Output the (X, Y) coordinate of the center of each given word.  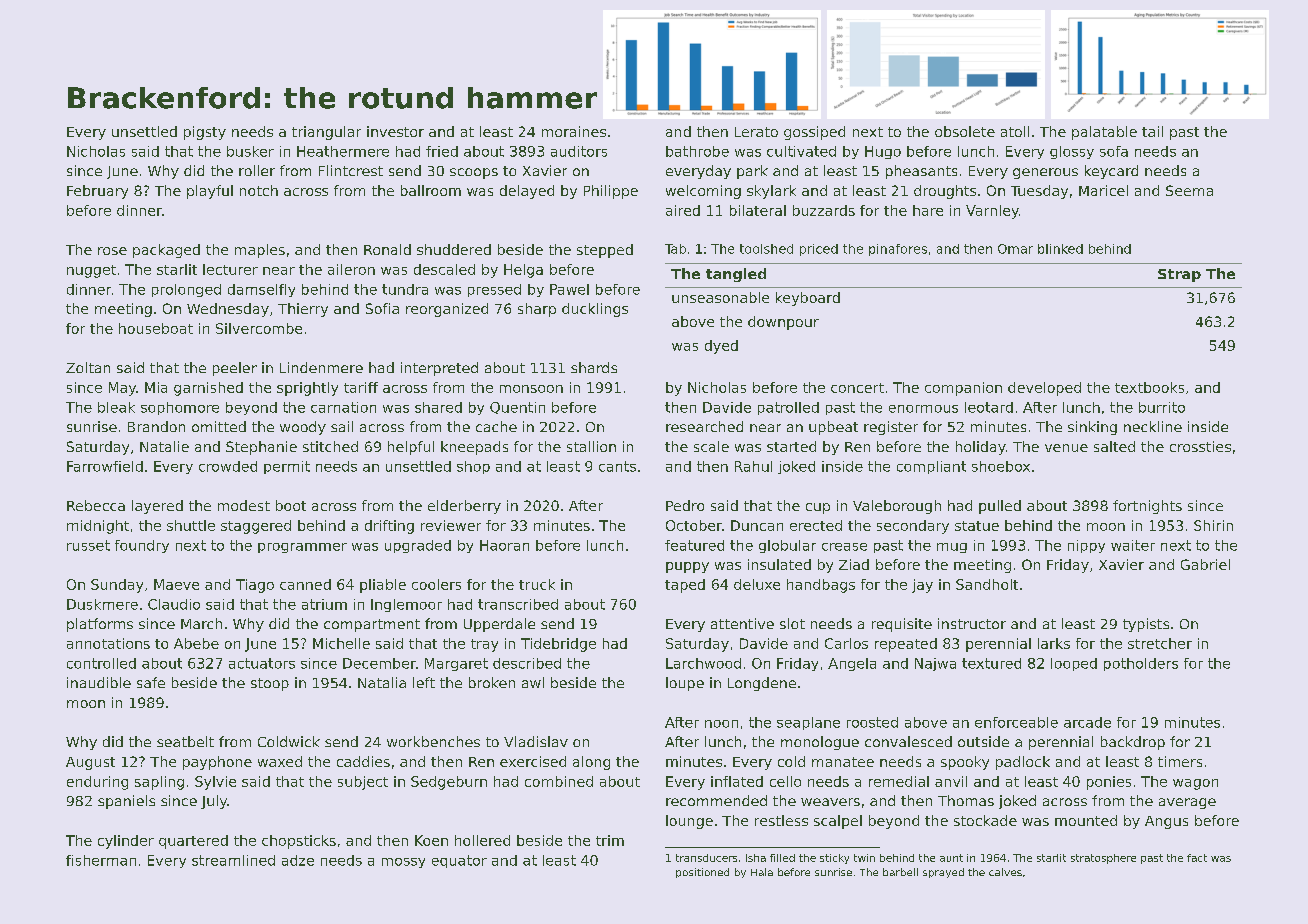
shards (594, 367)
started (791, 446)
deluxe (757, 584)
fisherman (101, 860)
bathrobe (697, 151)
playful (210, 192)
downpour (783, 323)
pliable (383, 586)
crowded (228, 466)
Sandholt (987, 584)
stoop (270, 684)
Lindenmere (321, 367)
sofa (1114, 151)
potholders (1141, 664)
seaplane (808, 723)
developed (1044, 389)
